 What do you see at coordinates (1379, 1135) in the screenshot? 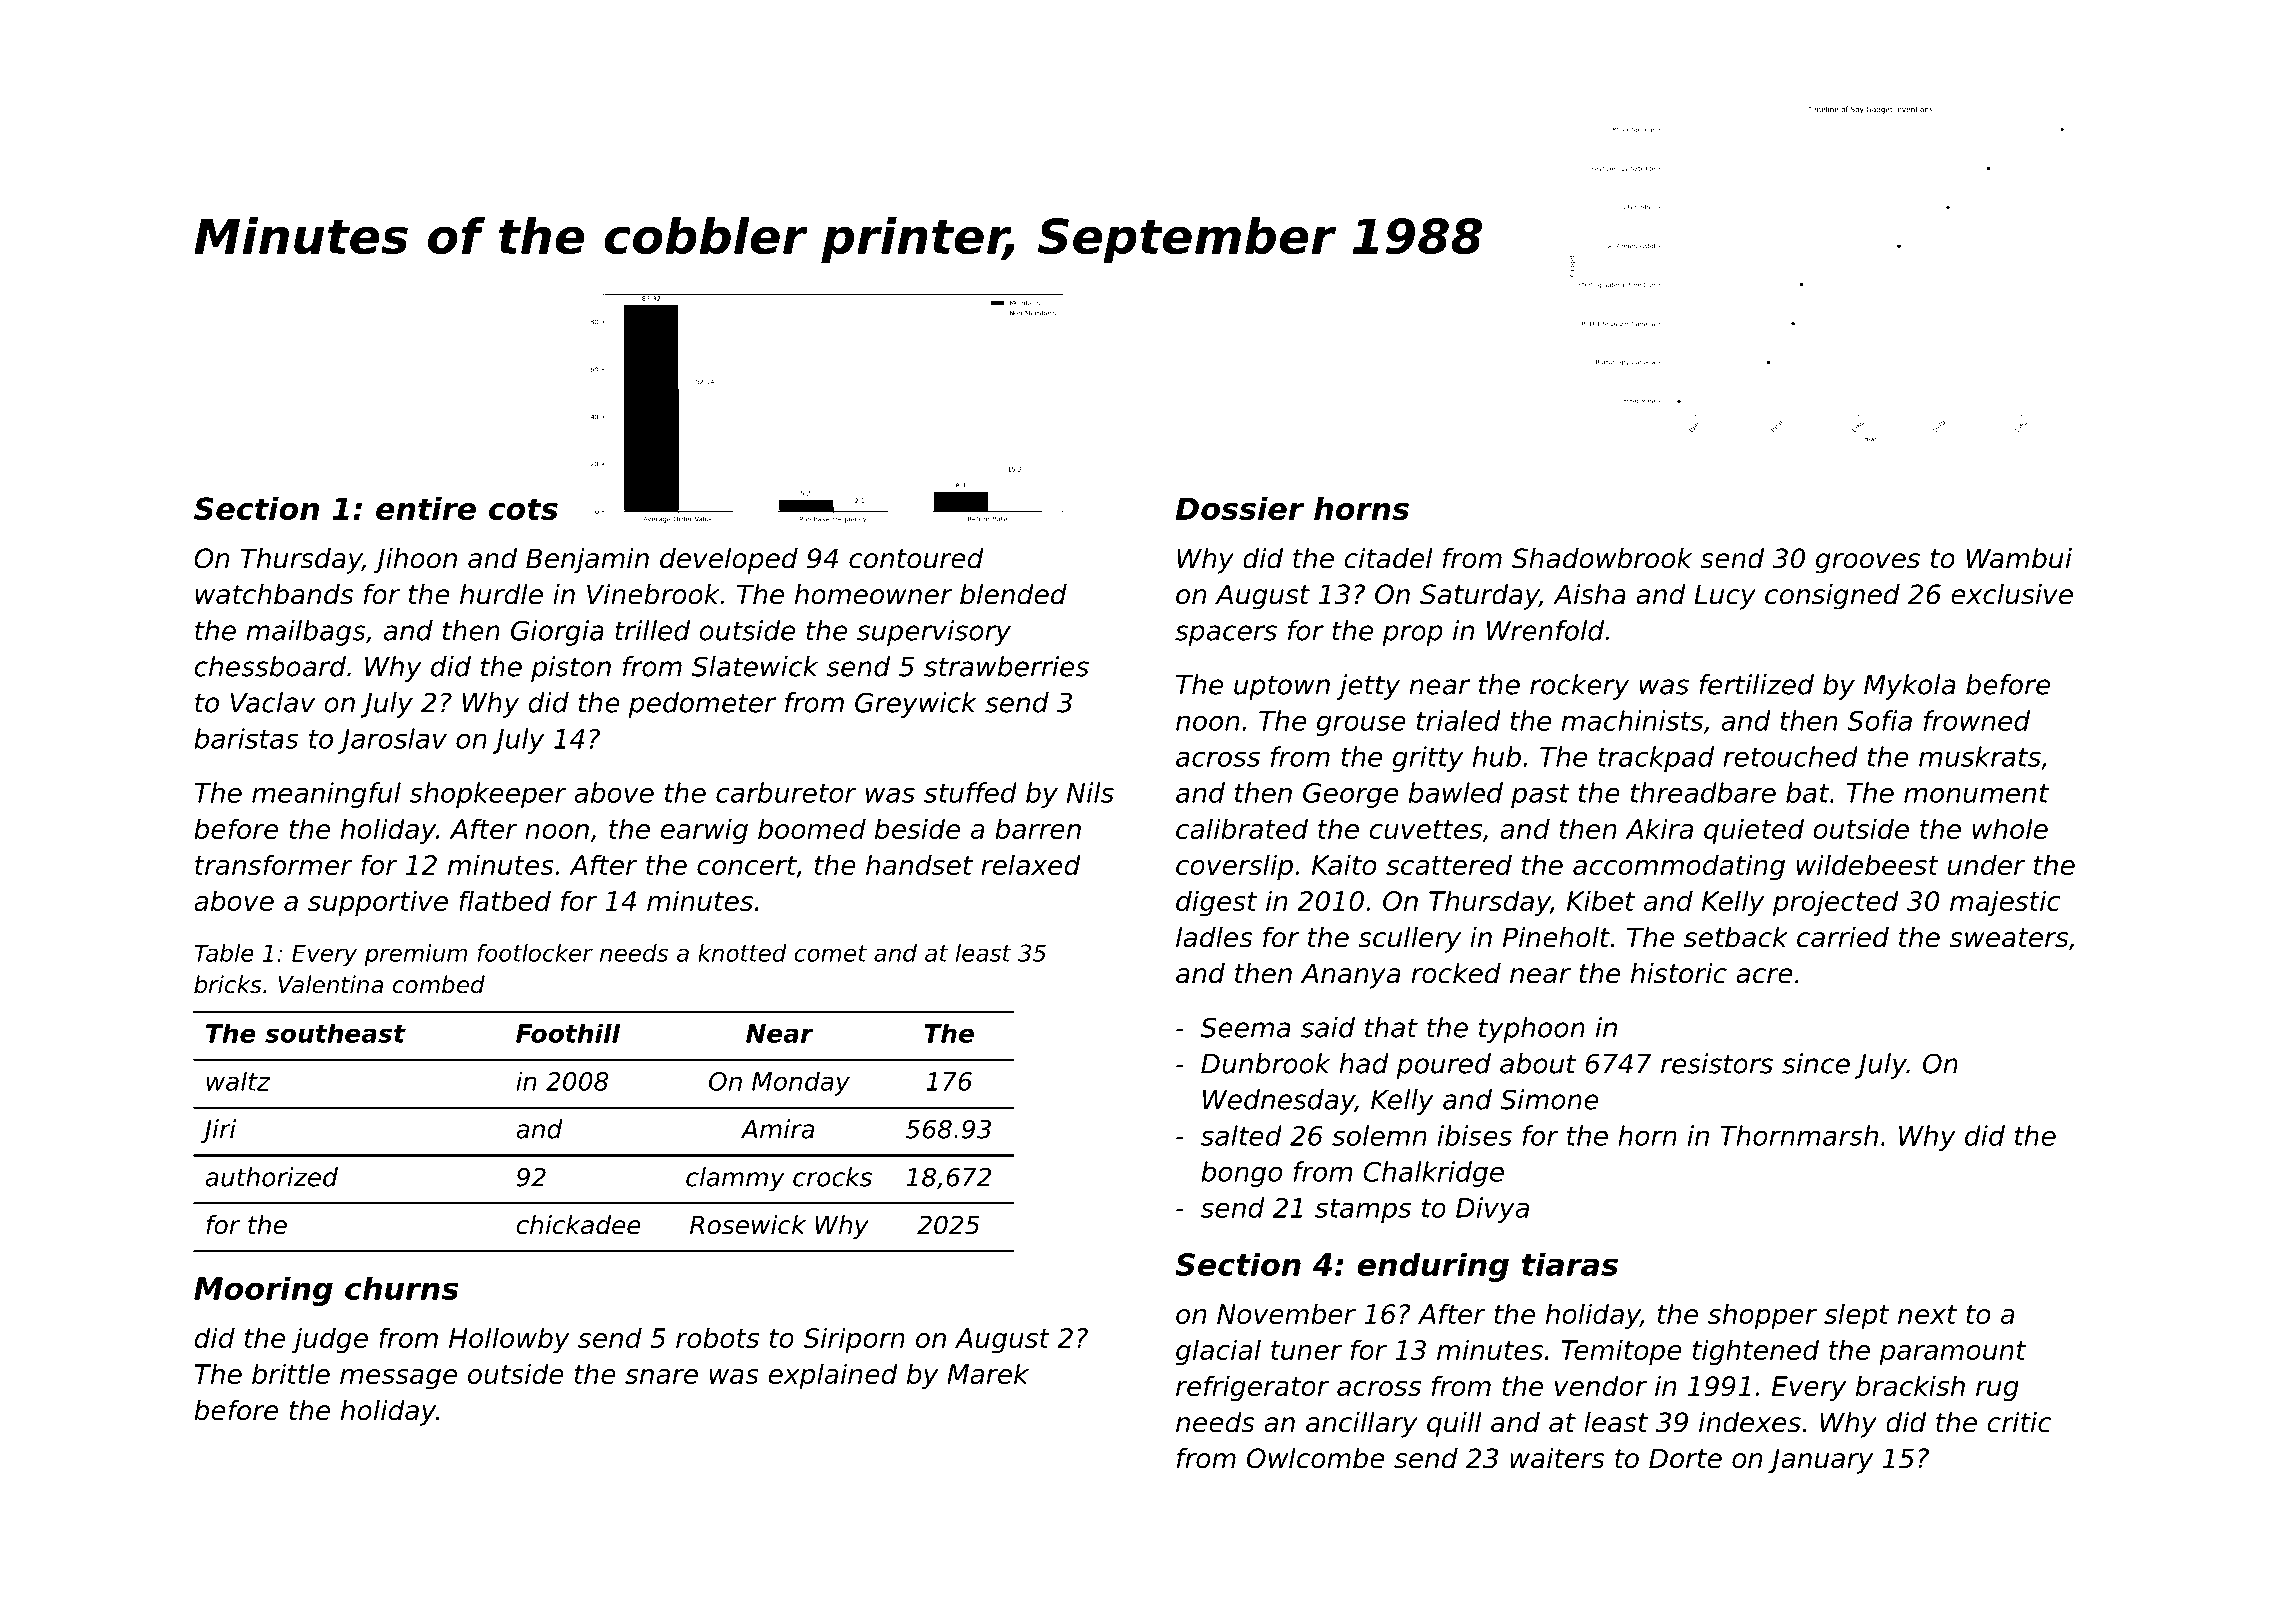
I see `solemn` at bounding box center [1379, 1135].
